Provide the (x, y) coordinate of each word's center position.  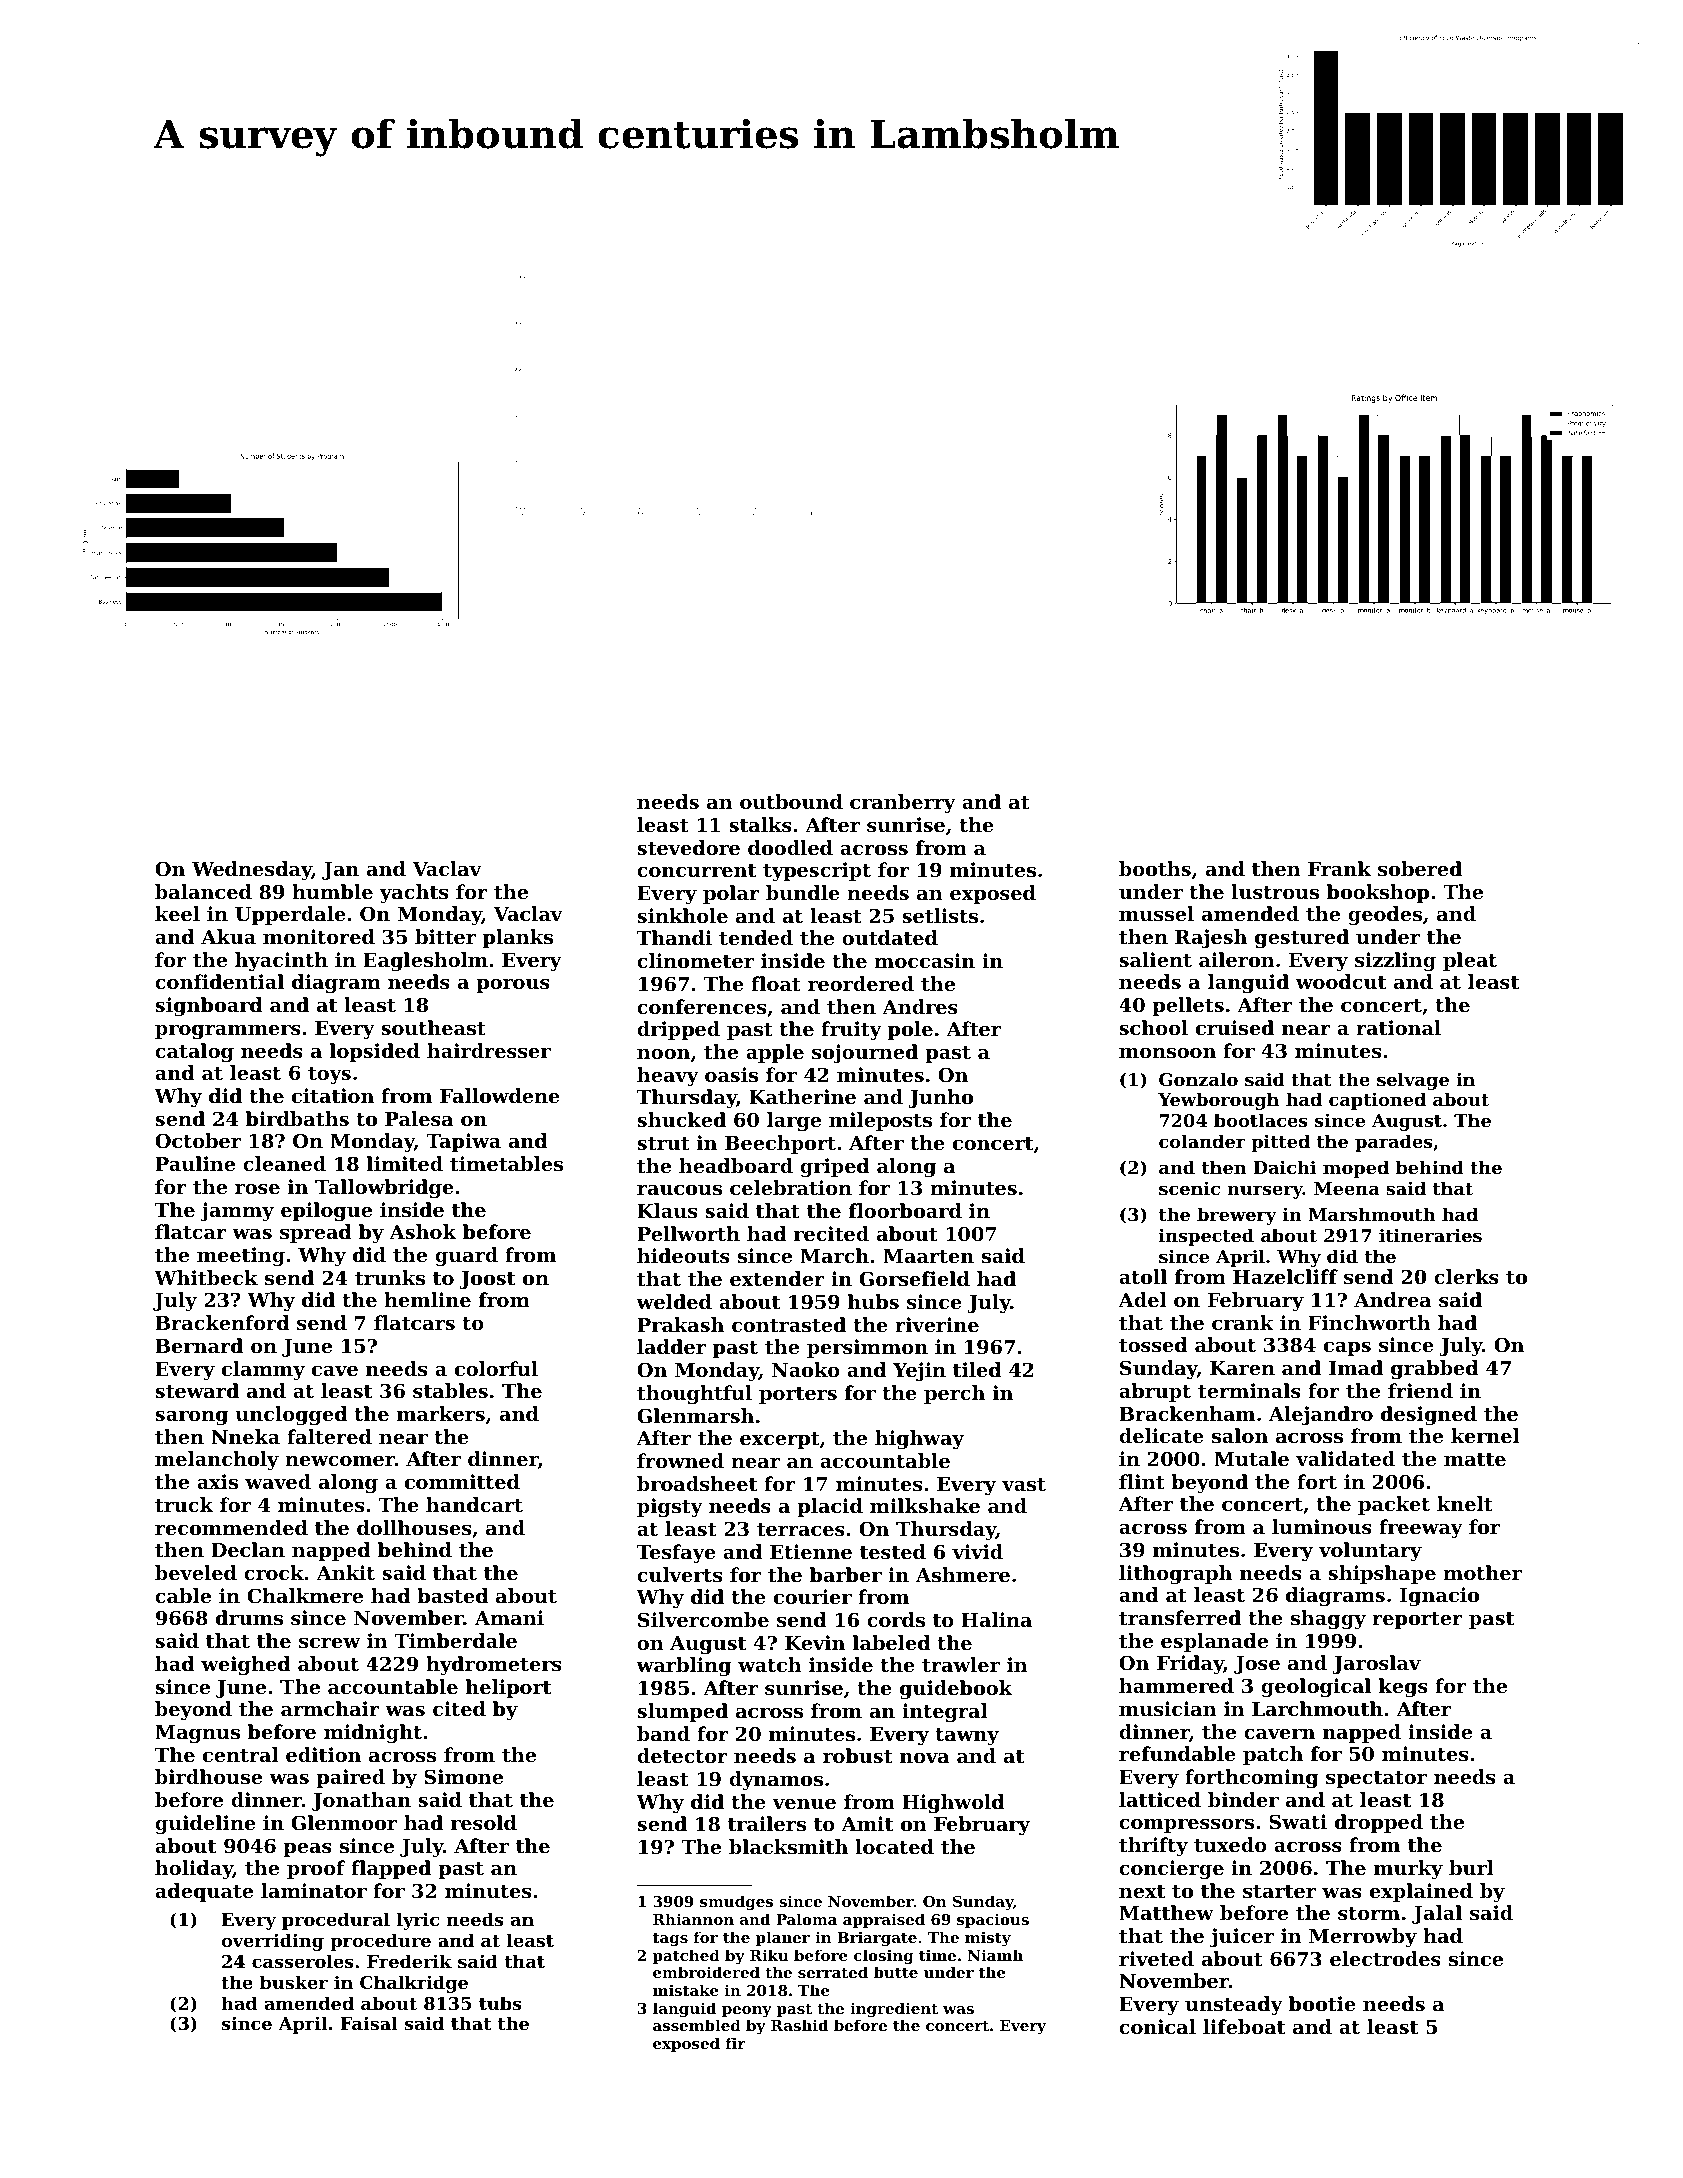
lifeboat (1244, 2026)
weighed (246, 1666)
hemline (427, 1299)
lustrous (1275, 892)
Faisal (369, 2023)
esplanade (1214, 1642)
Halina (996, 1619)
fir (736, 2043)
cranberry (903, 803)
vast (1024, 1485)
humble (332, 891)
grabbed (1435, 1370)
